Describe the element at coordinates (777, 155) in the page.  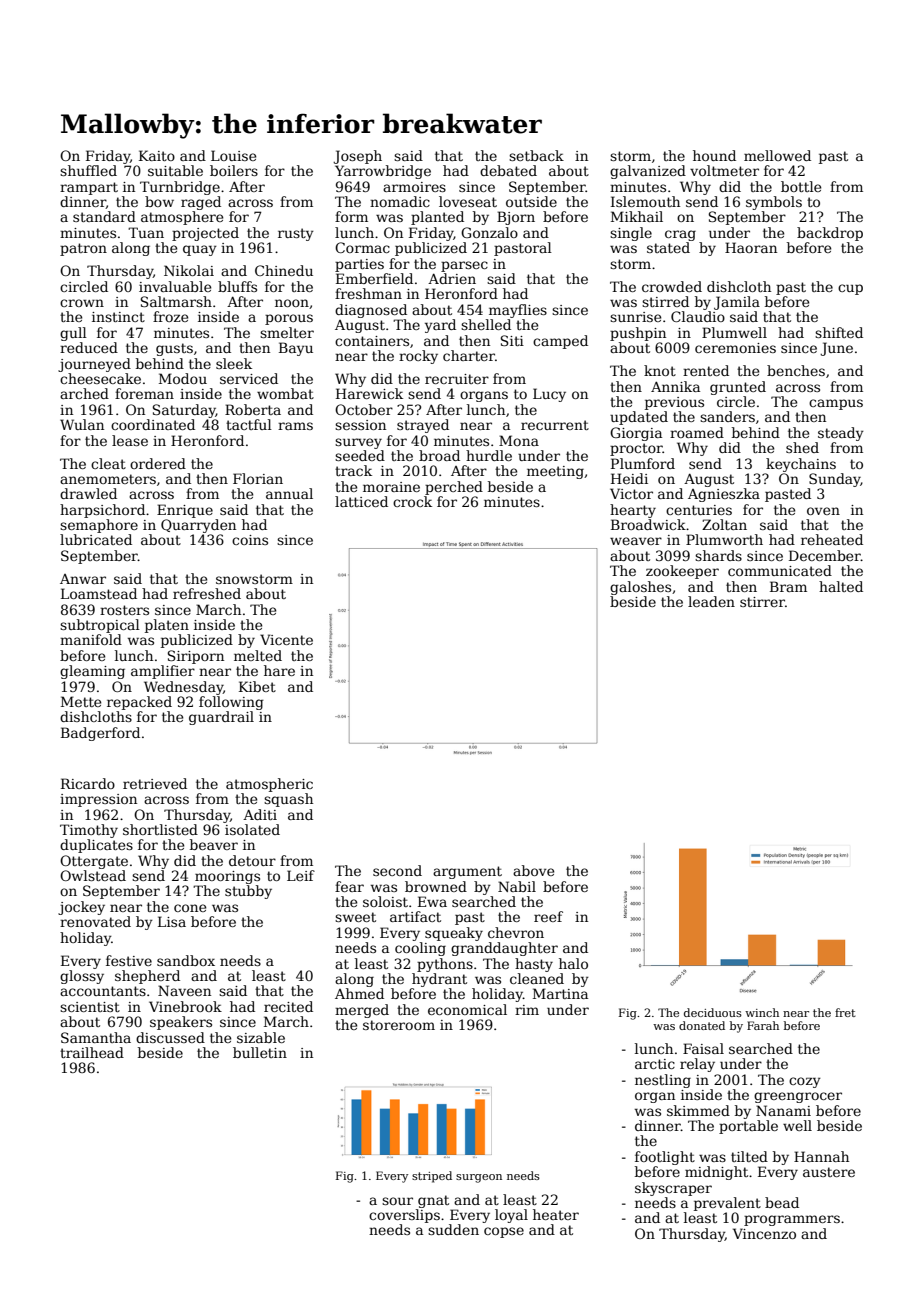
I see `mellowed` at that location.
